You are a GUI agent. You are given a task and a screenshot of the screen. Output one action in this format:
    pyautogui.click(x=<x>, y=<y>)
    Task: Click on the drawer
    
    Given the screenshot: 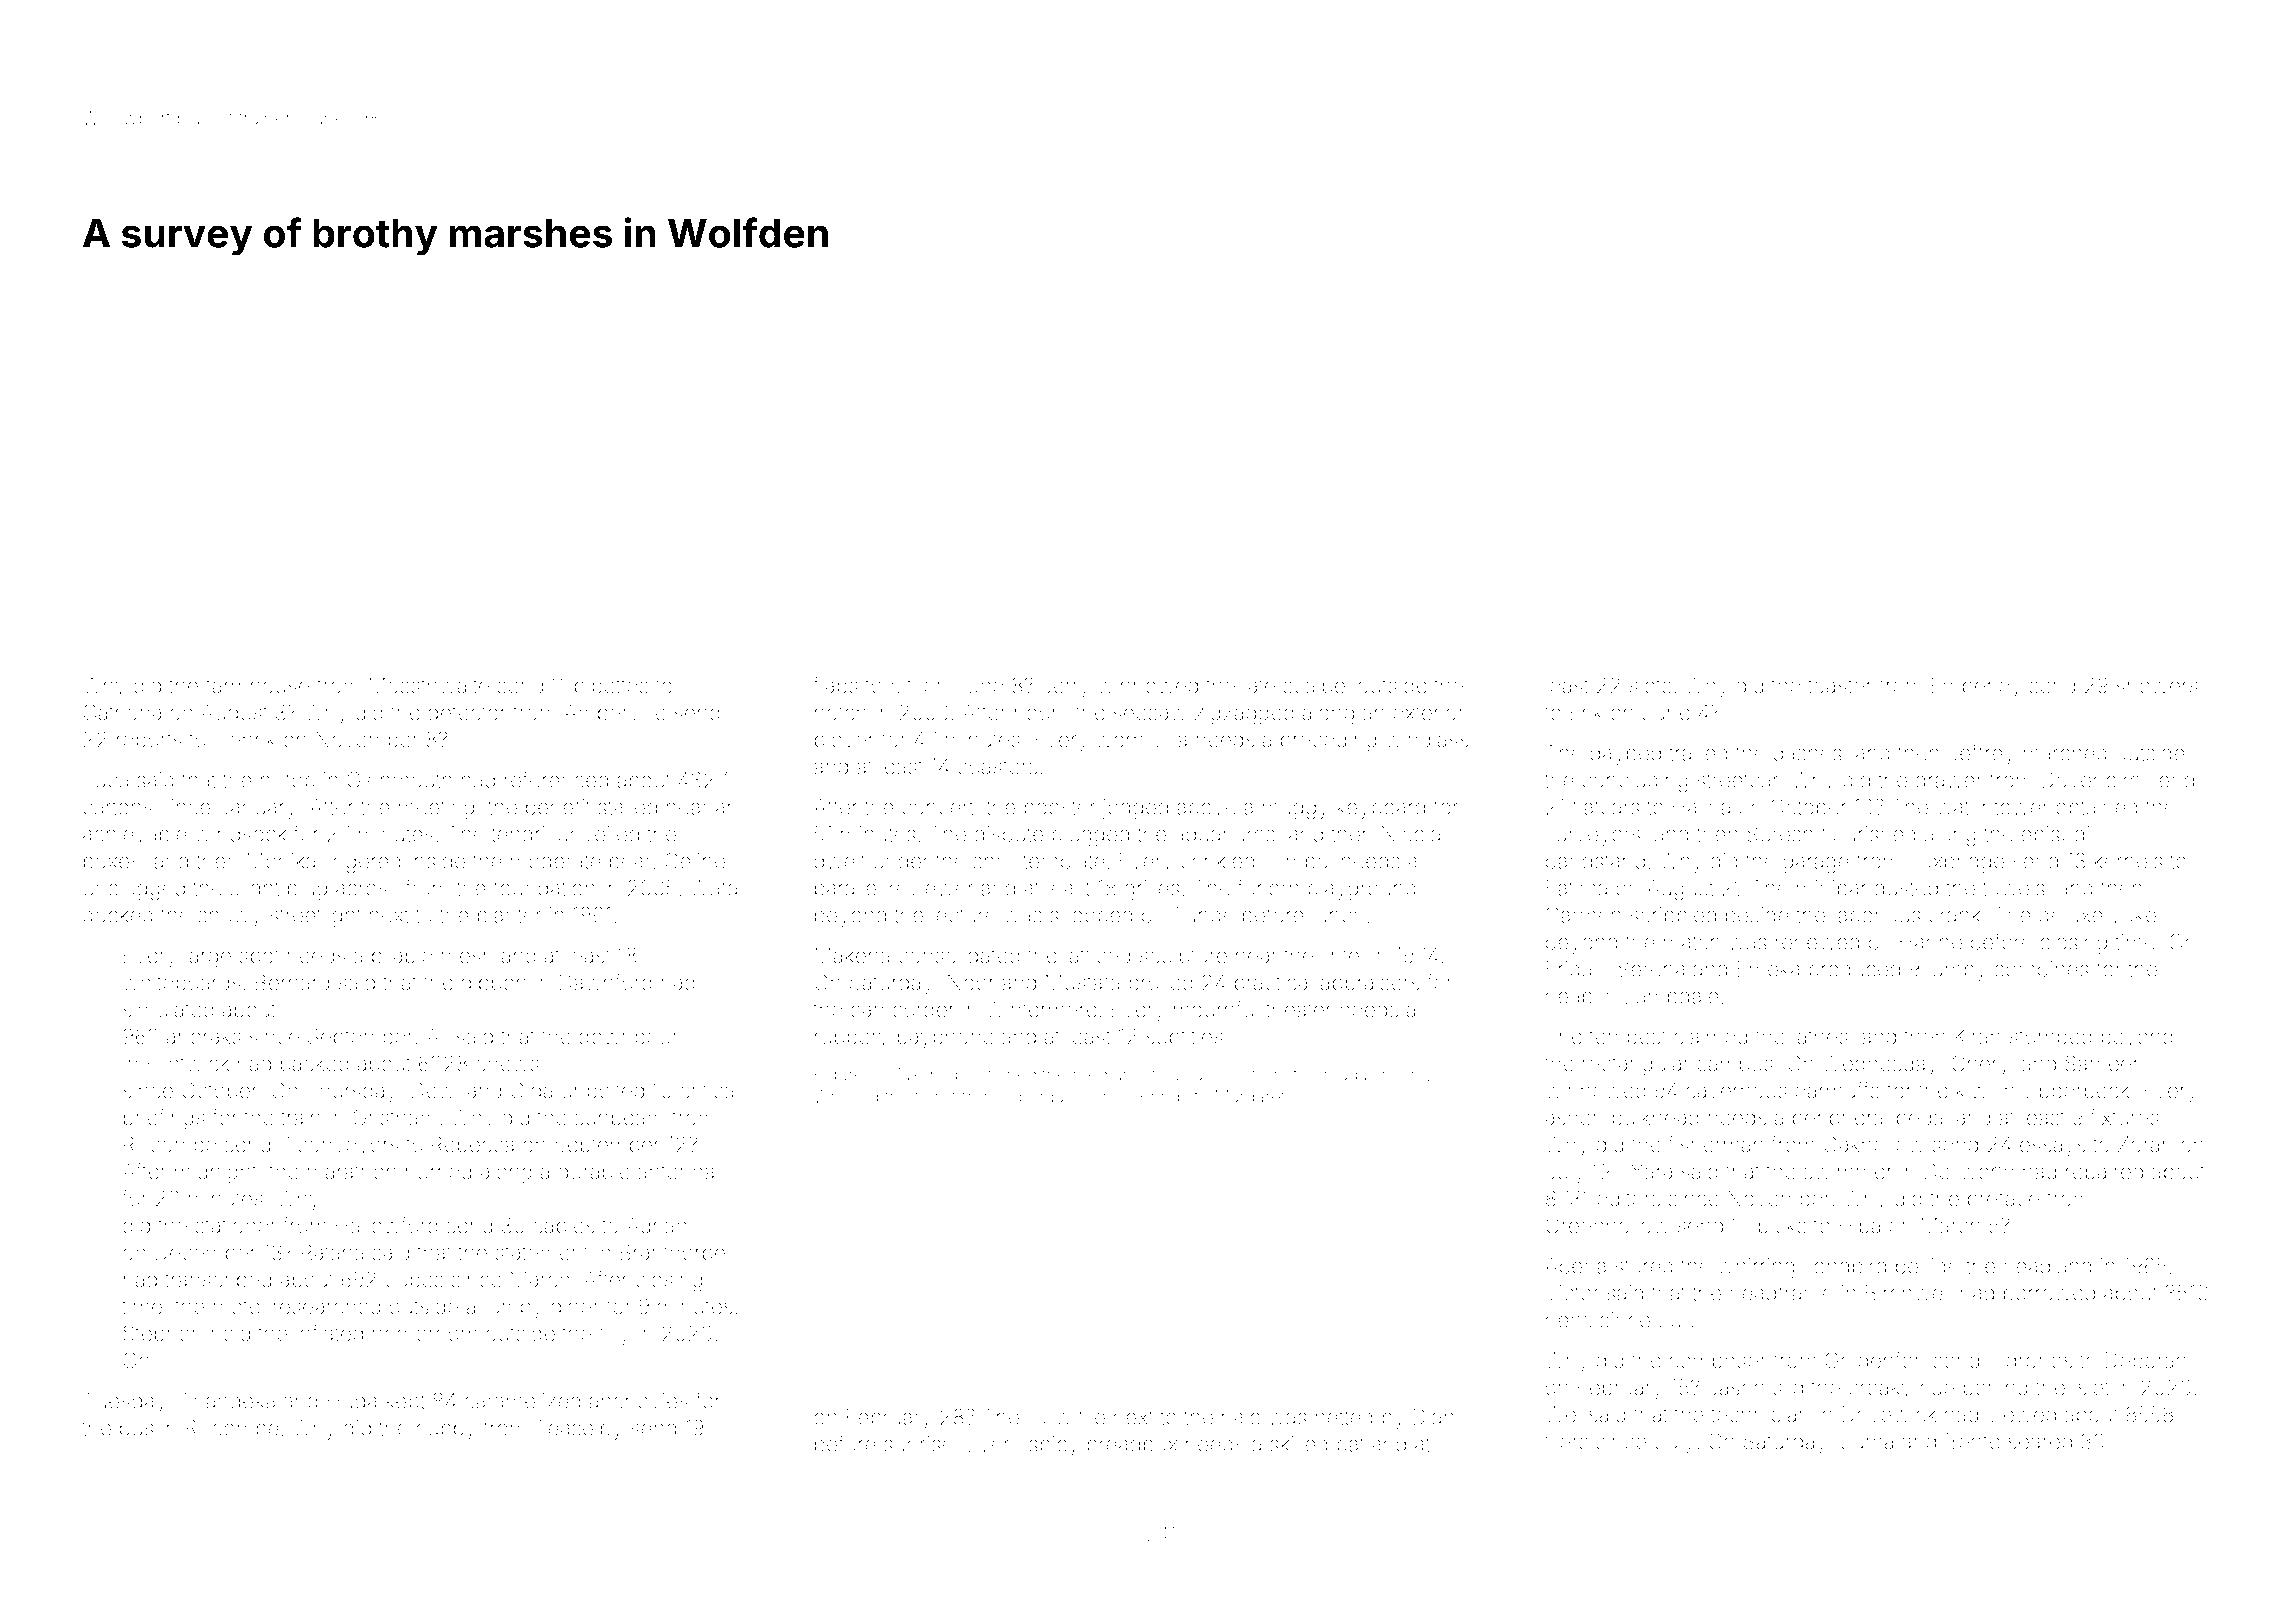 What is the action you would take?
    pyautogui.click(x=1949, y=780)
